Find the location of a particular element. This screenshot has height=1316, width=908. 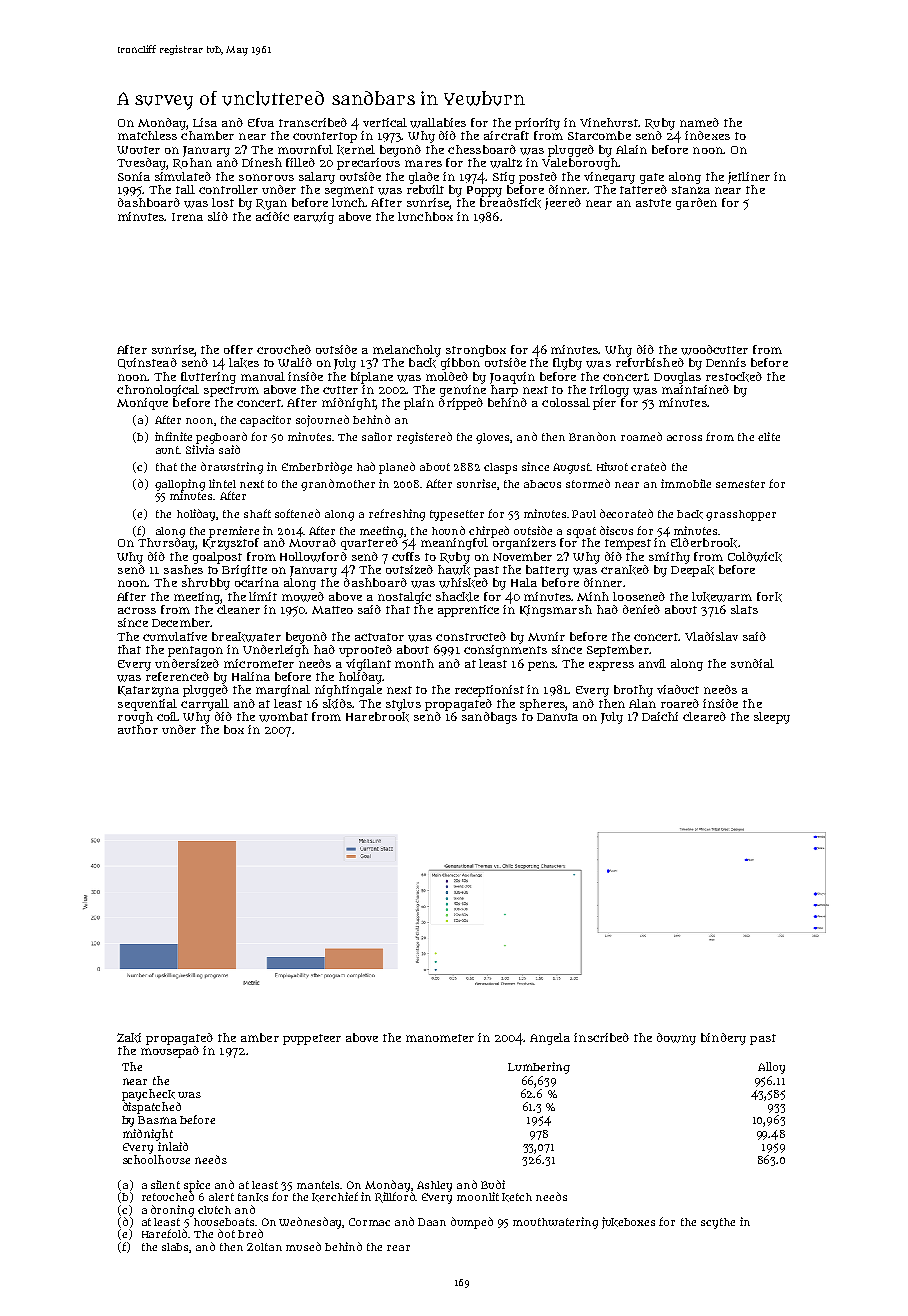

crated is located at coordinates (648, 466).
